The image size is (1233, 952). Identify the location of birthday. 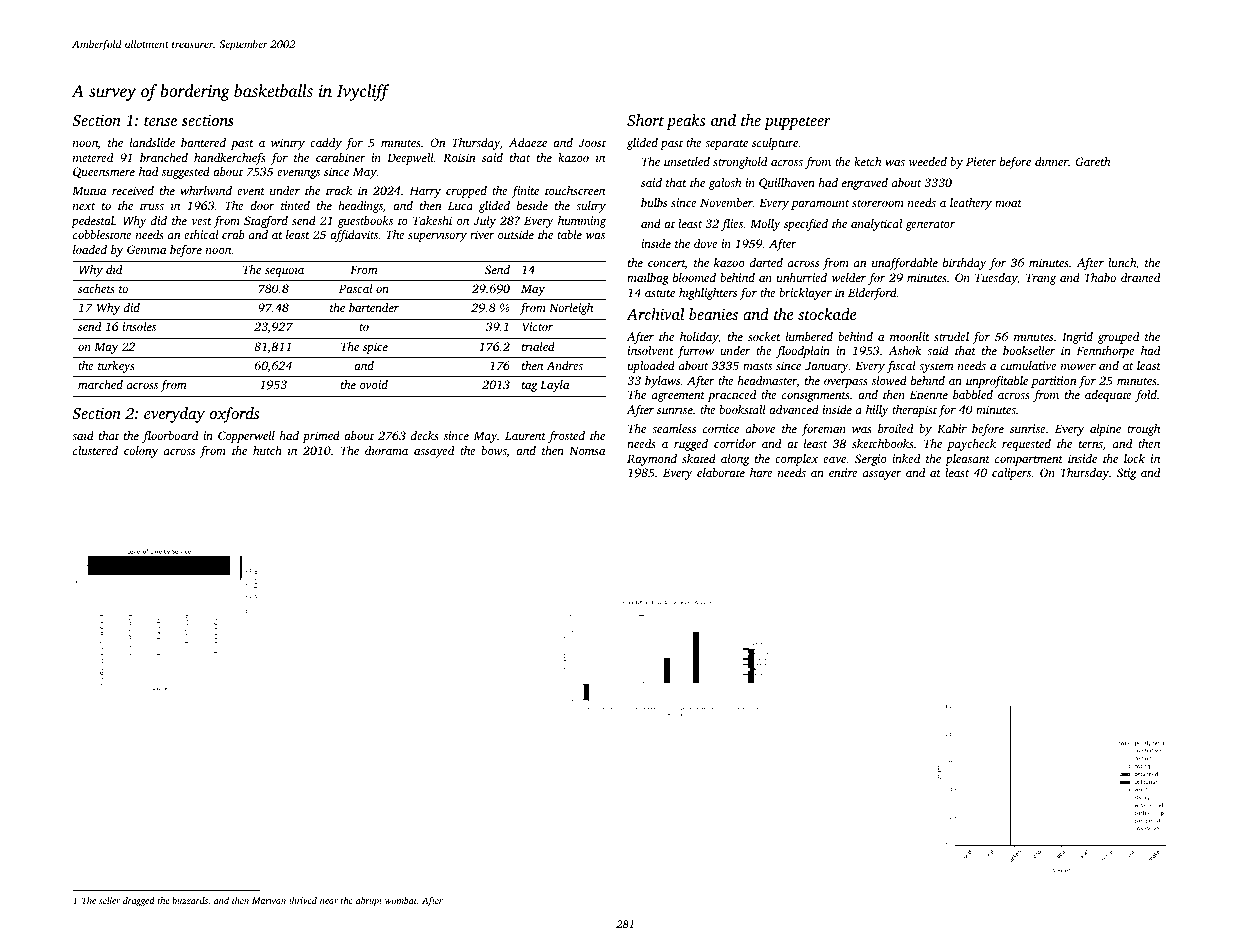
(965, 264).
